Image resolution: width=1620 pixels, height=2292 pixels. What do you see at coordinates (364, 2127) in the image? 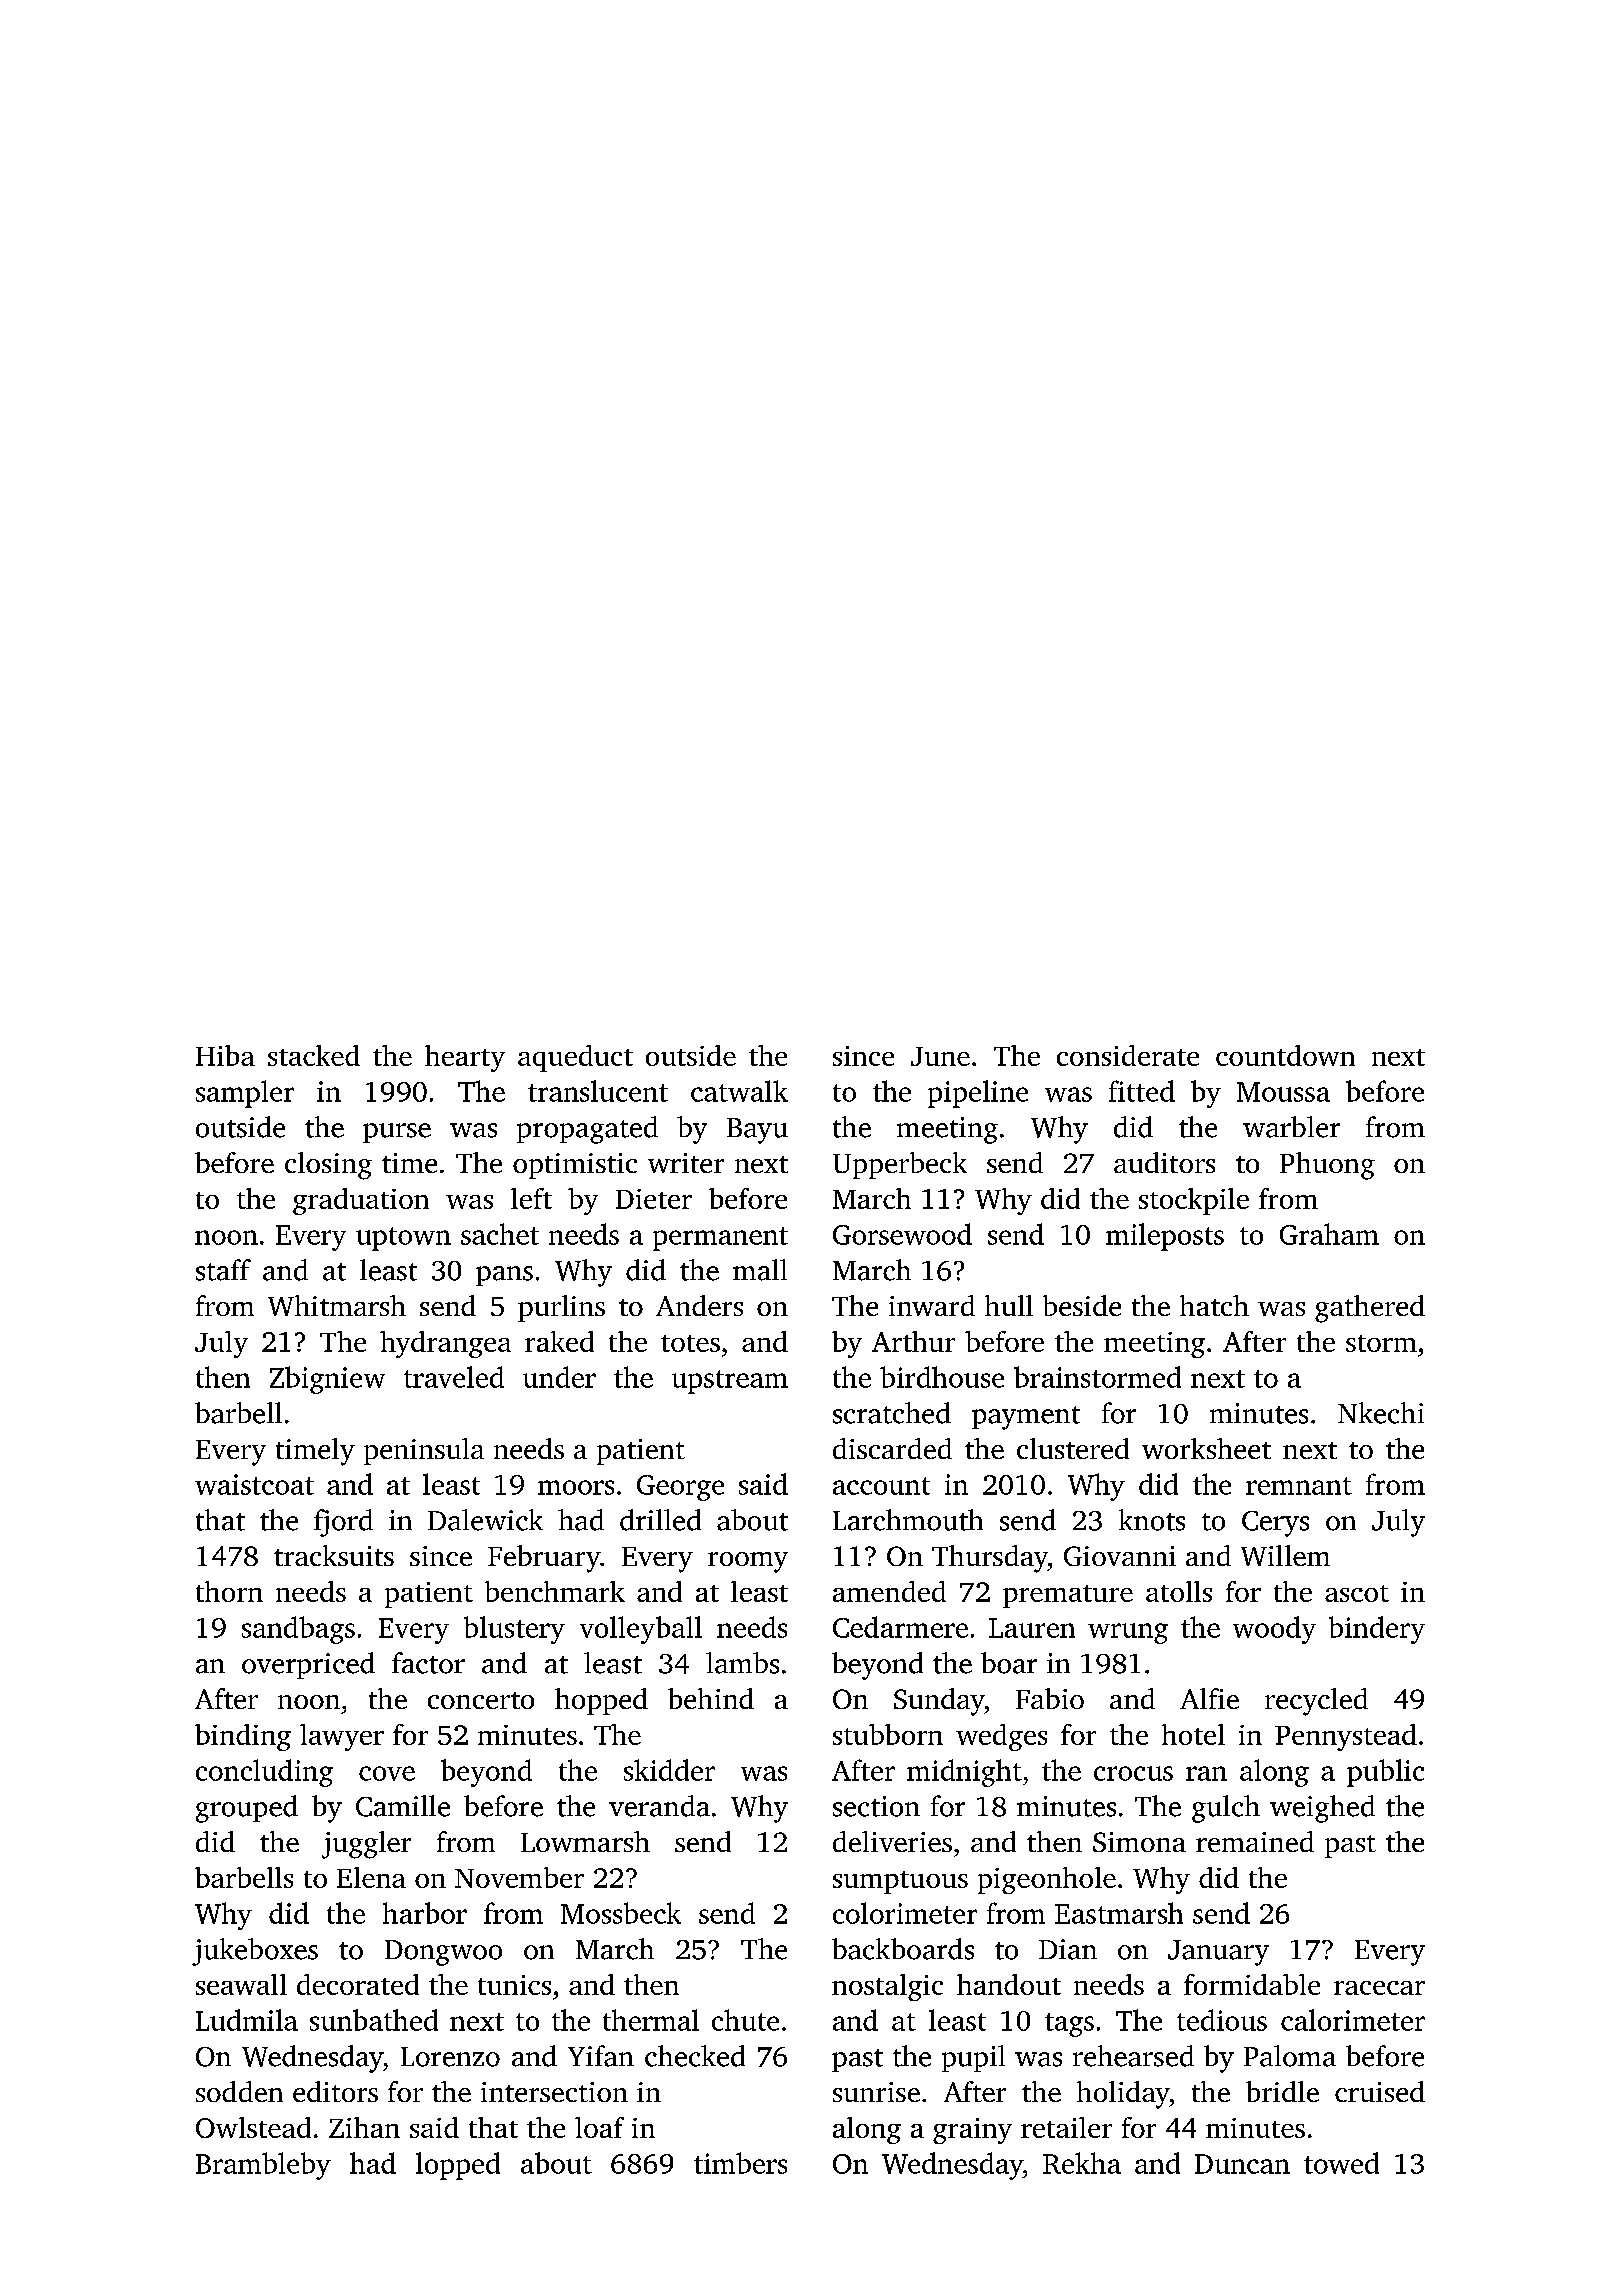
I see `Zihan` at bounding box center [364, 2127].
